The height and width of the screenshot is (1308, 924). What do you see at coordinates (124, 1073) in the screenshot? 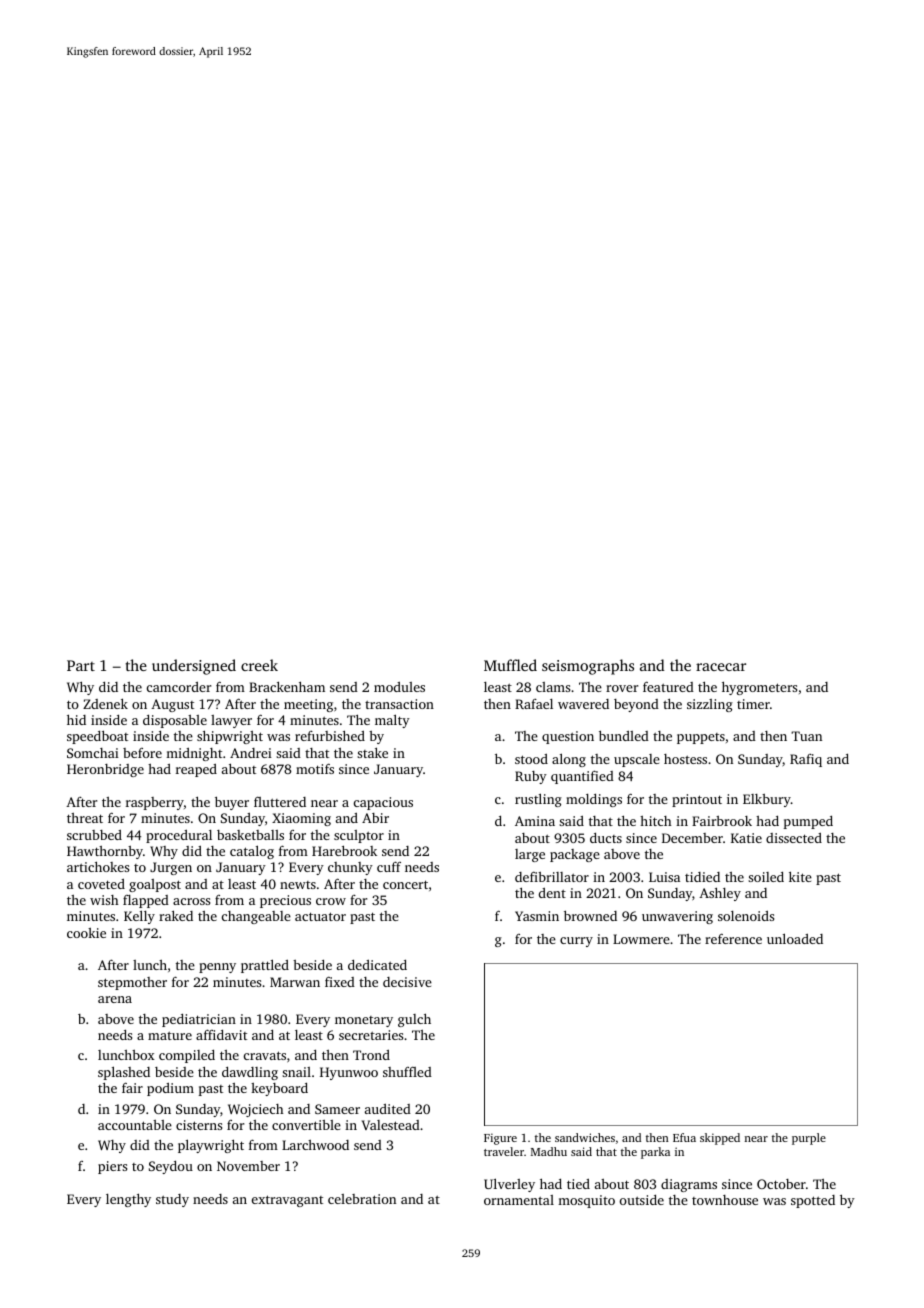
I see `splashed` at bounding box center [124, 1073].
